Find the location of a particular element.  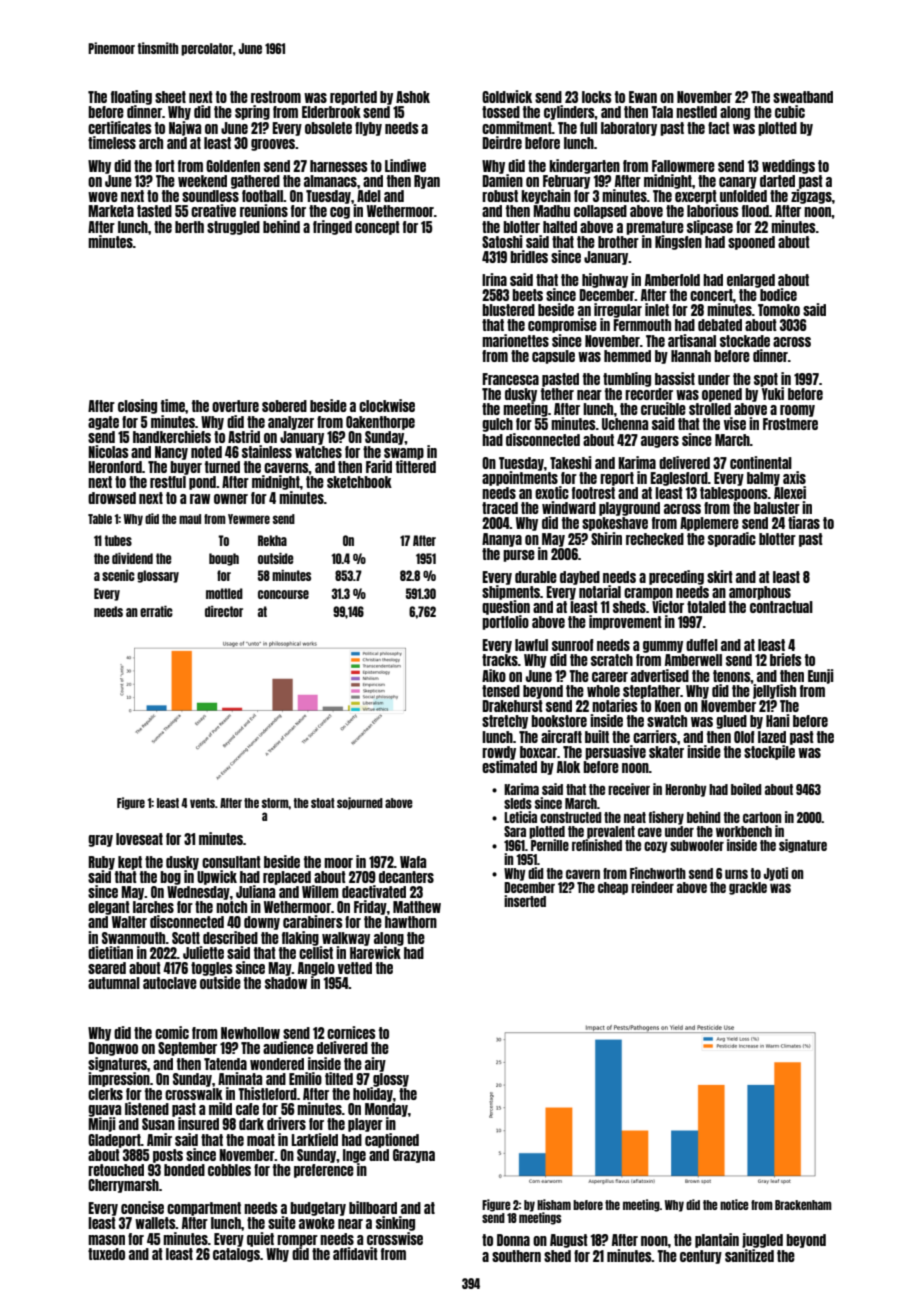

gulch is located at coordinates (497, 425).
